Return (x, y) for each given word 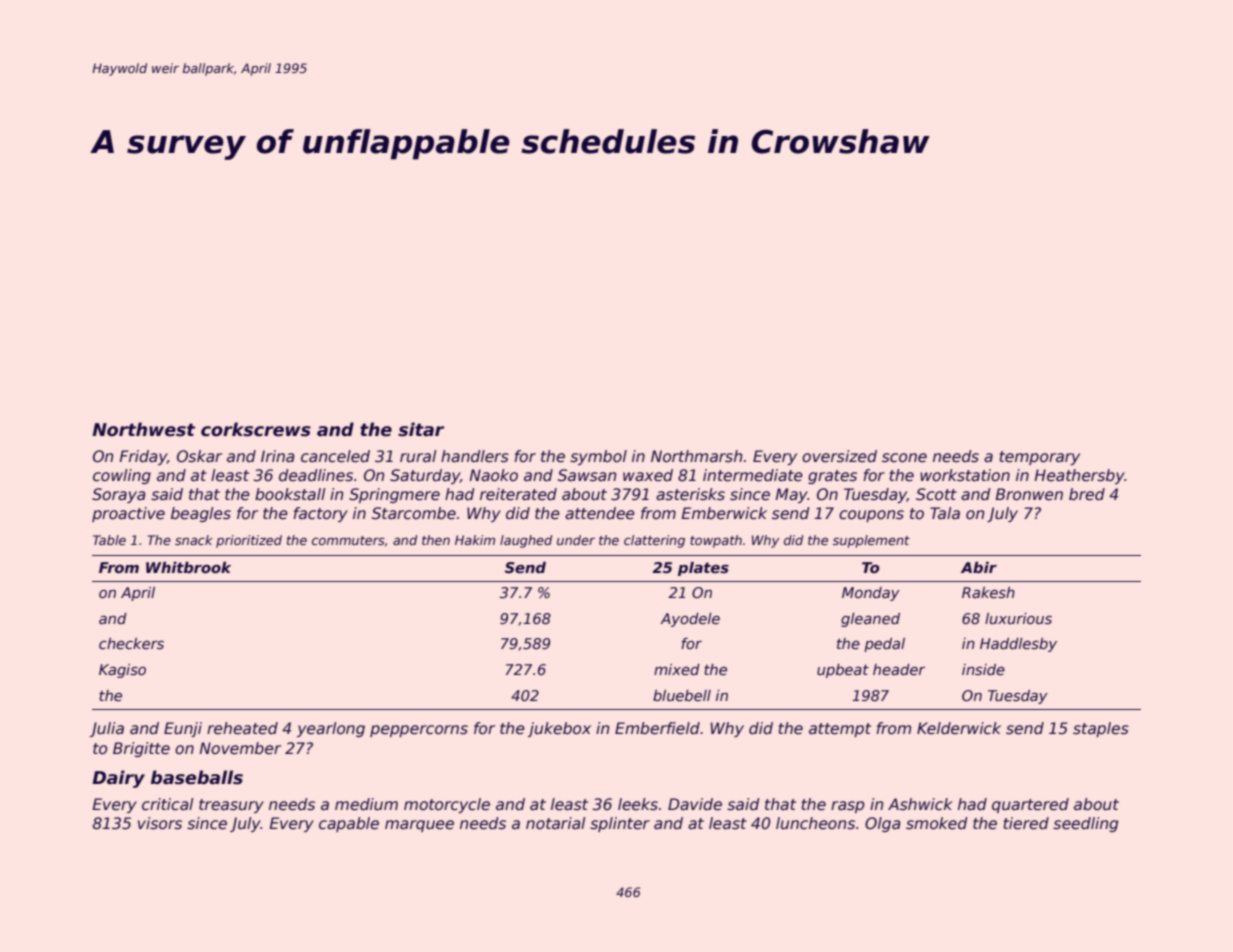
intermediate (753, 475)
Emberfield (657, 728)
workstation (965, 475)
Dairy (118, 779)
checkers (131, 643)
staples (1101, 729)
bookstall (290, 494)
